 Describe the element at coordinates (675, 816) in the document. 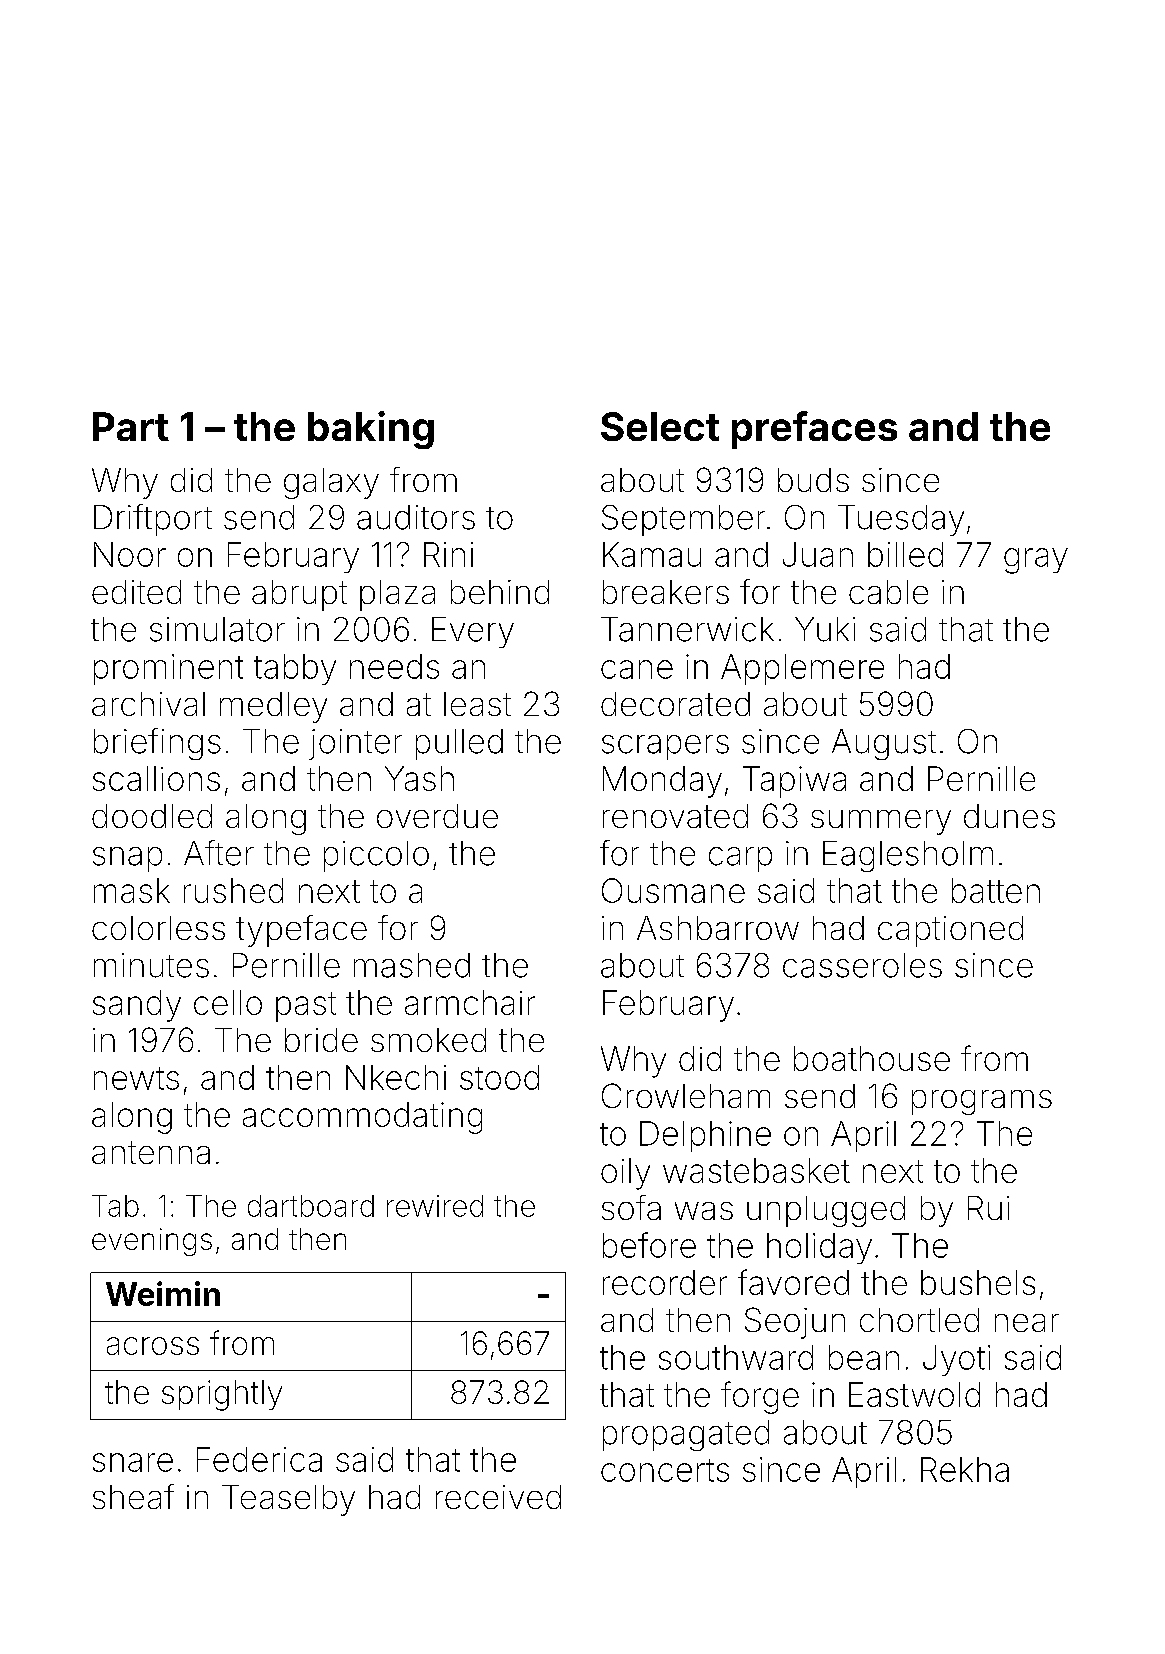

I see `renovated` at that location.
